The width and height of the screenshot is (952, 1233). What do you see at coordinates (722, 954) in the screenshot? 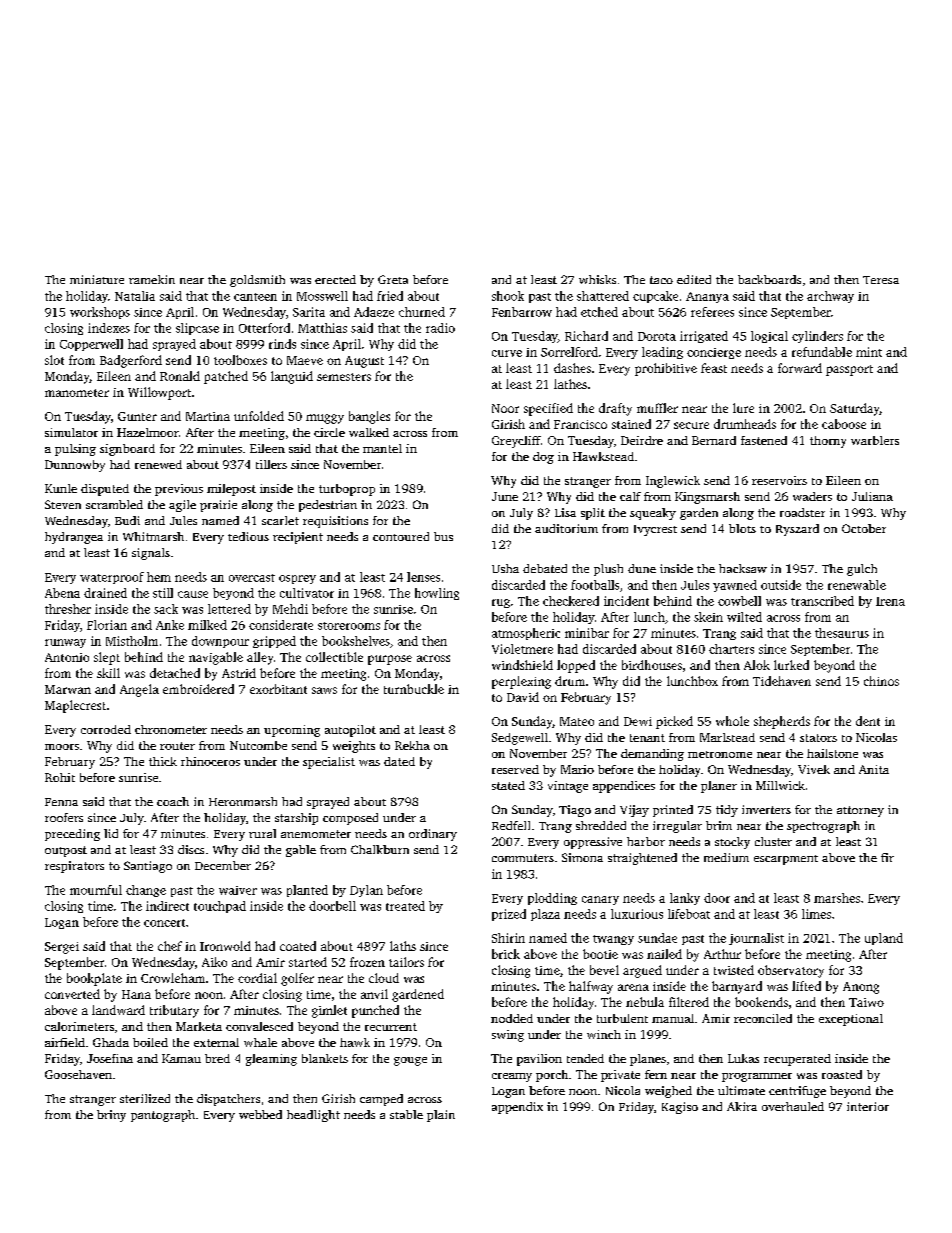
I see `Arthur` at bounding box center [722, 954].
